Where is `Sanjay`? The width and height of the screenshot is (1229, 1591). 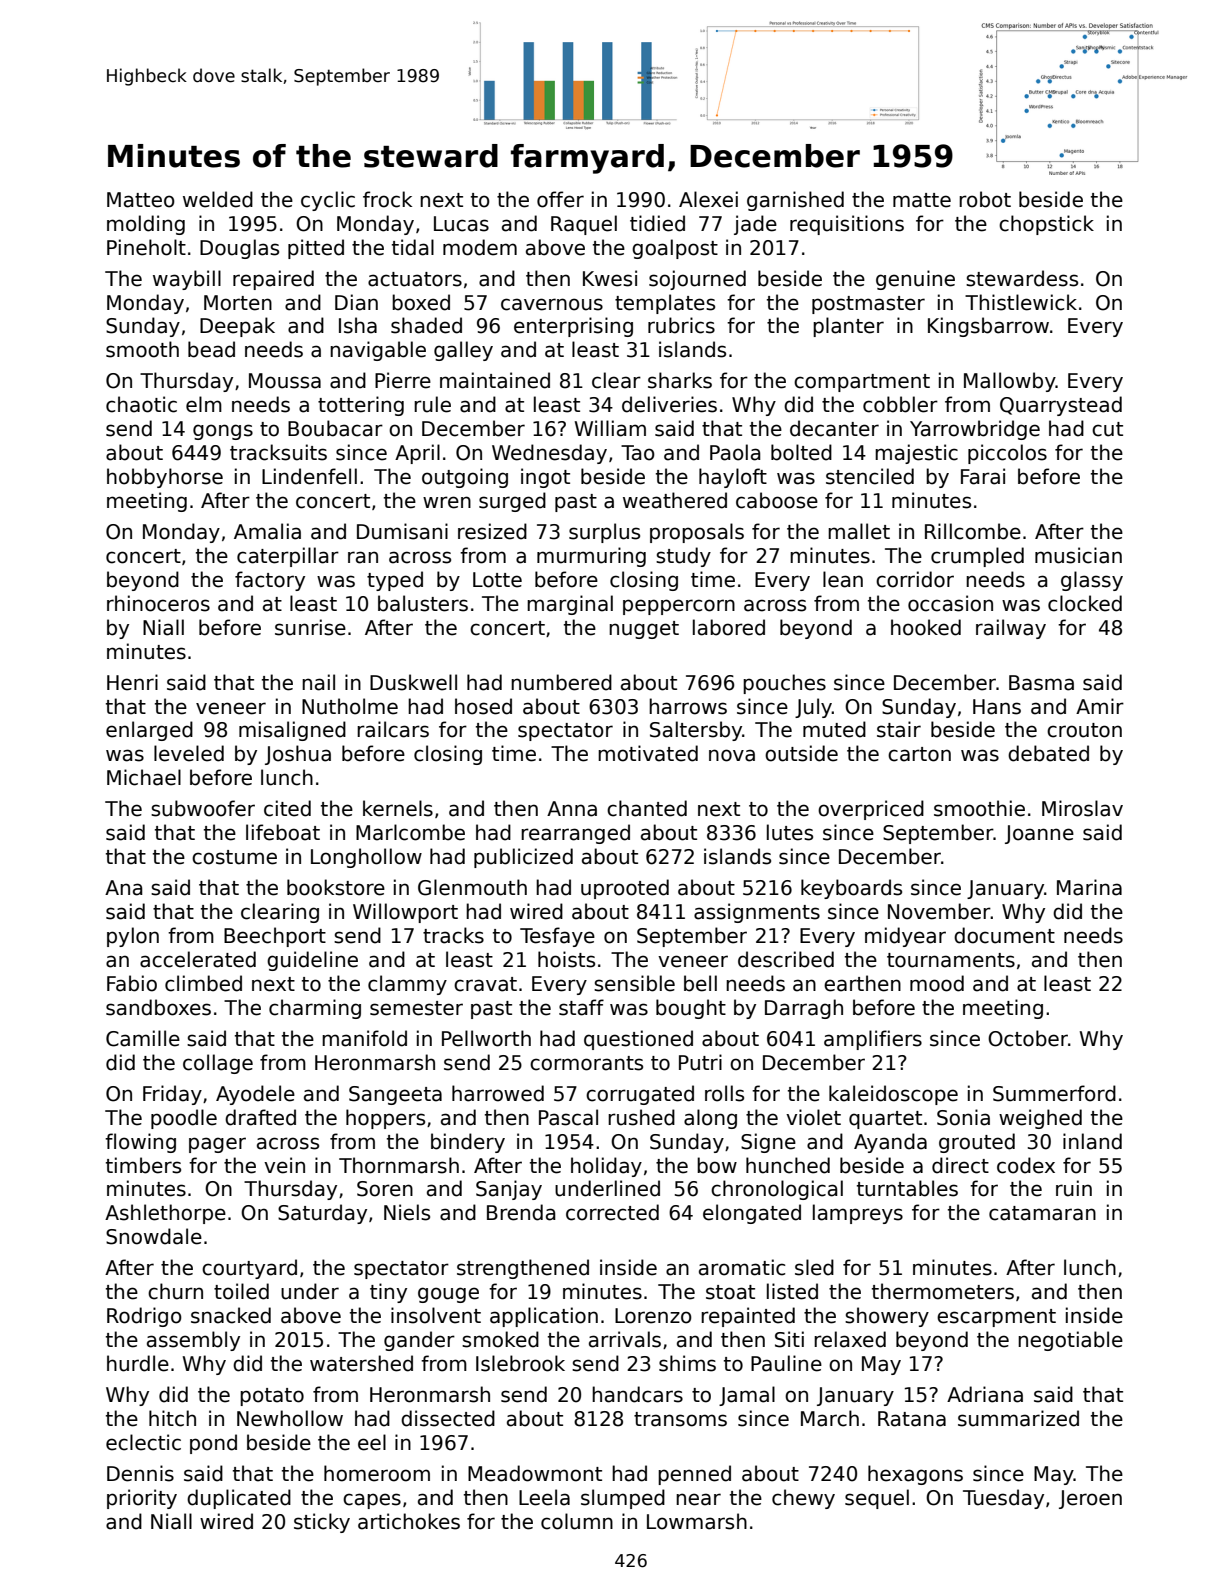
Sanjay is located at coordinates (509, 1190).
